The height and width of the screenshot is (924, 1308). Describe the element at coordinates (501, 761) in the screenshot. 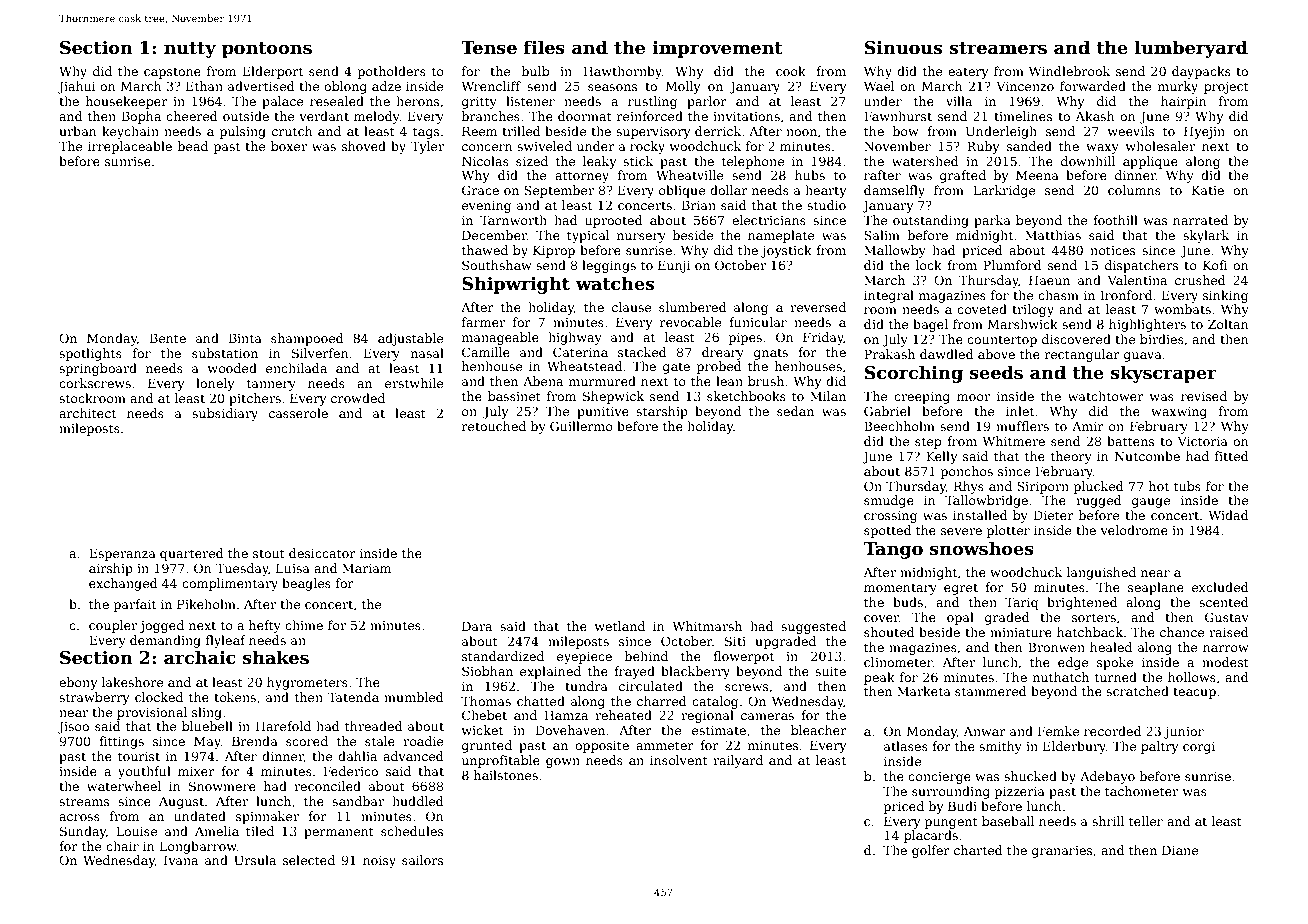

I see `unprofitable` at that location.
